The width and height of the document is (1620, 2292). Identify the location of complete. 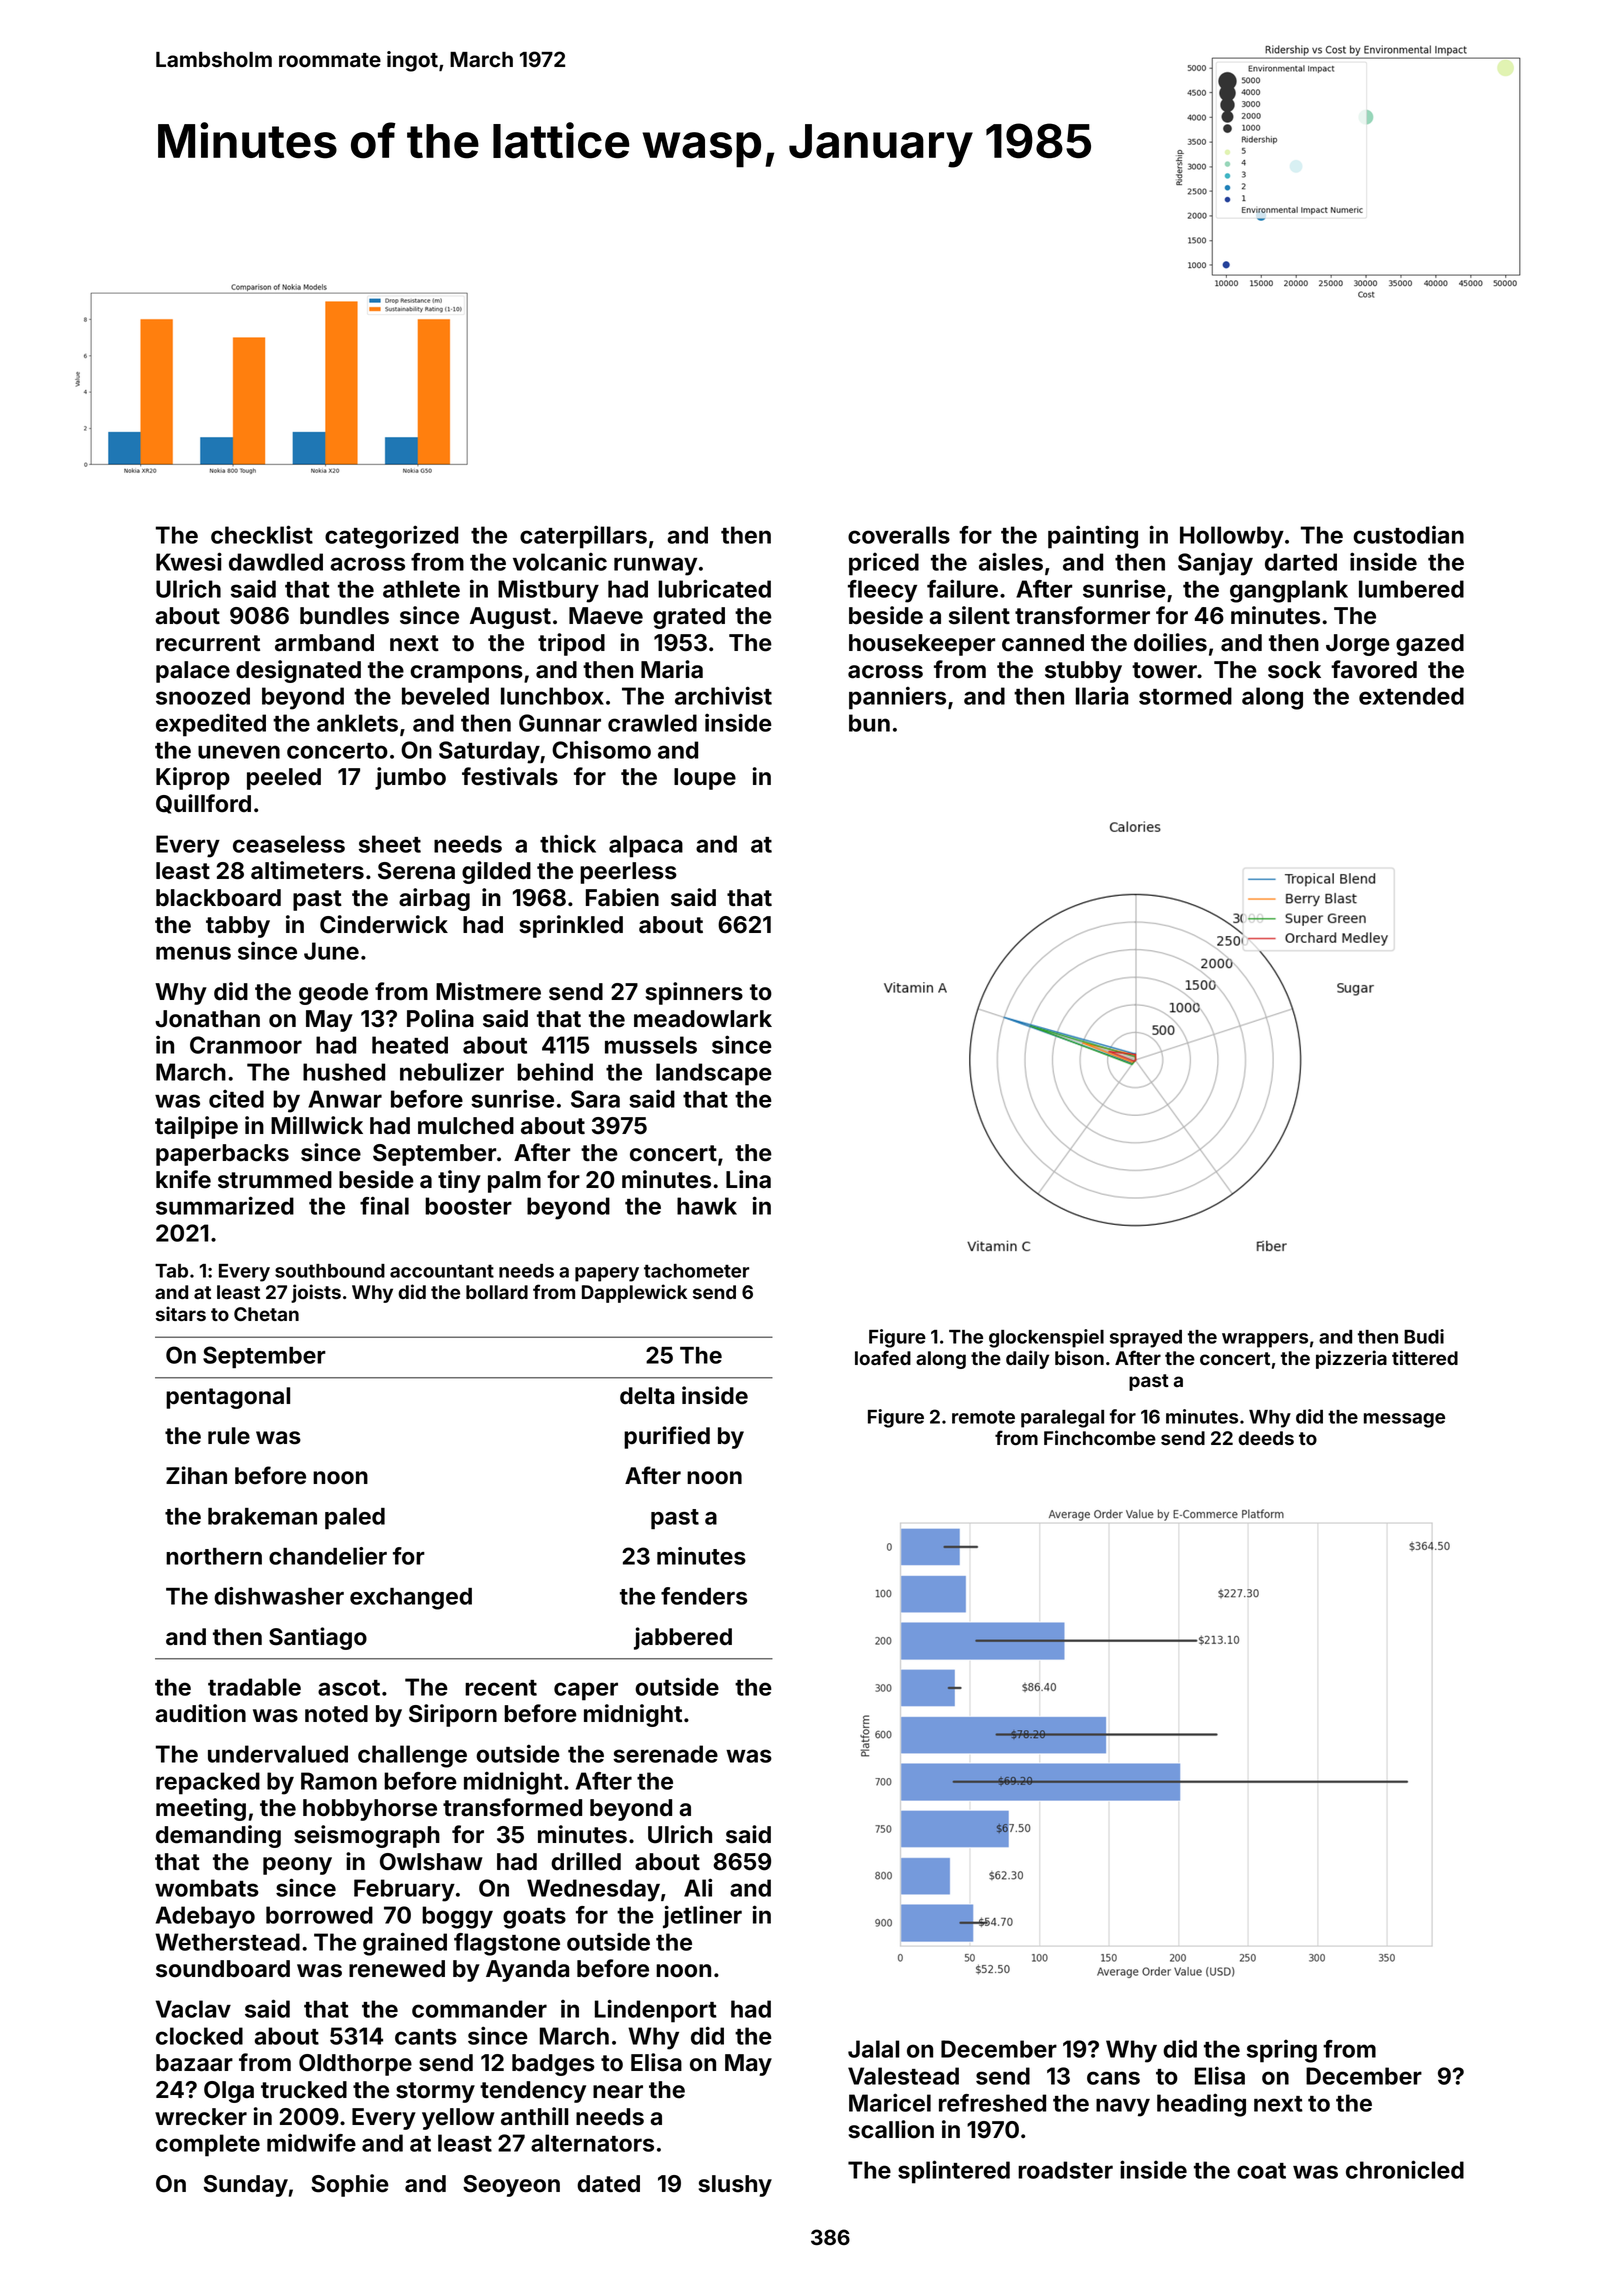
(208, 2145).
